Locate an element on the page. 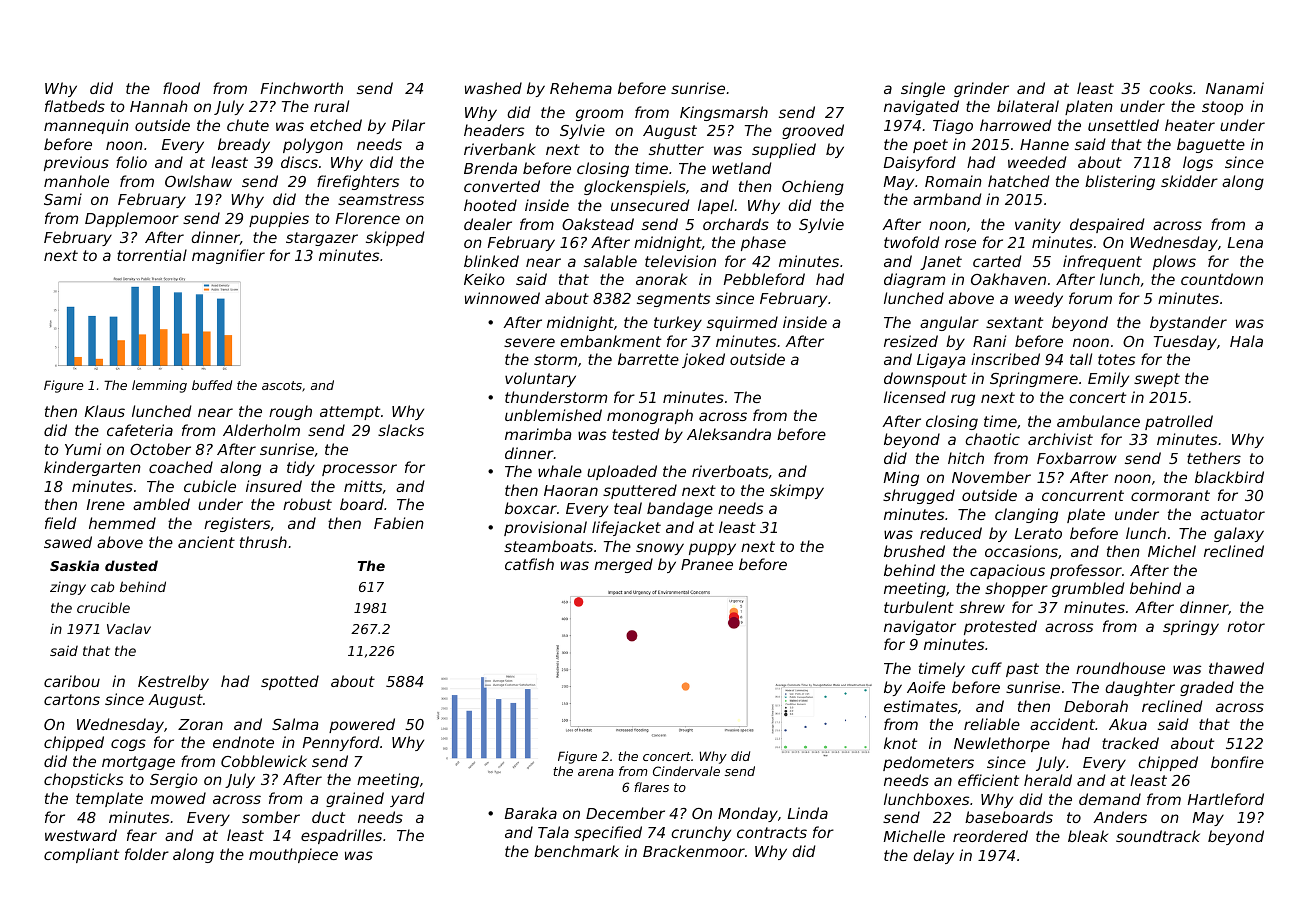 The height and width of the page is (924, 1308). groom is located at coordinates (599, 115).
